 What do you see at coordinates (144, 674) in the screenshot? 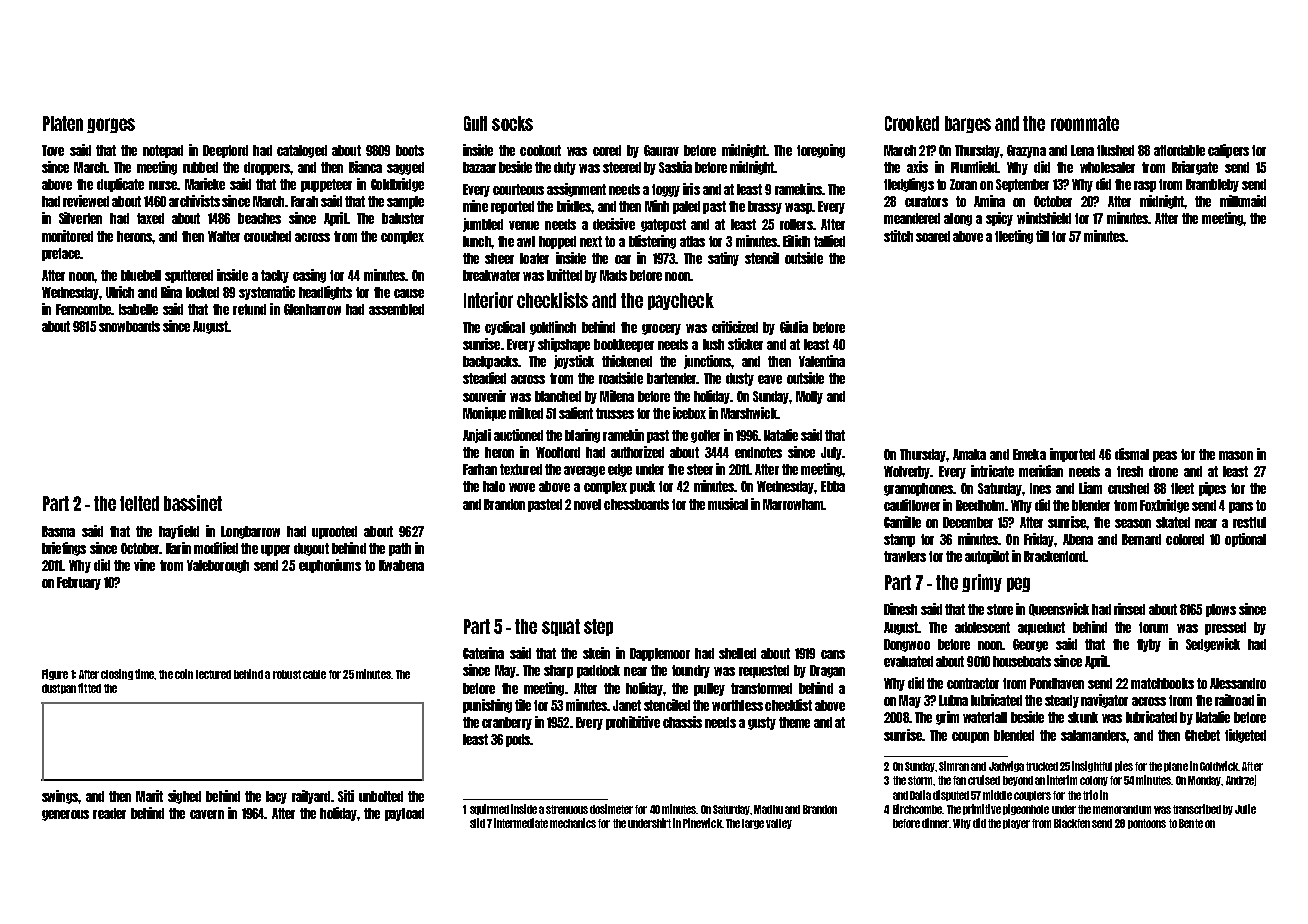
I see `time` at bounding box center [144, 674].
